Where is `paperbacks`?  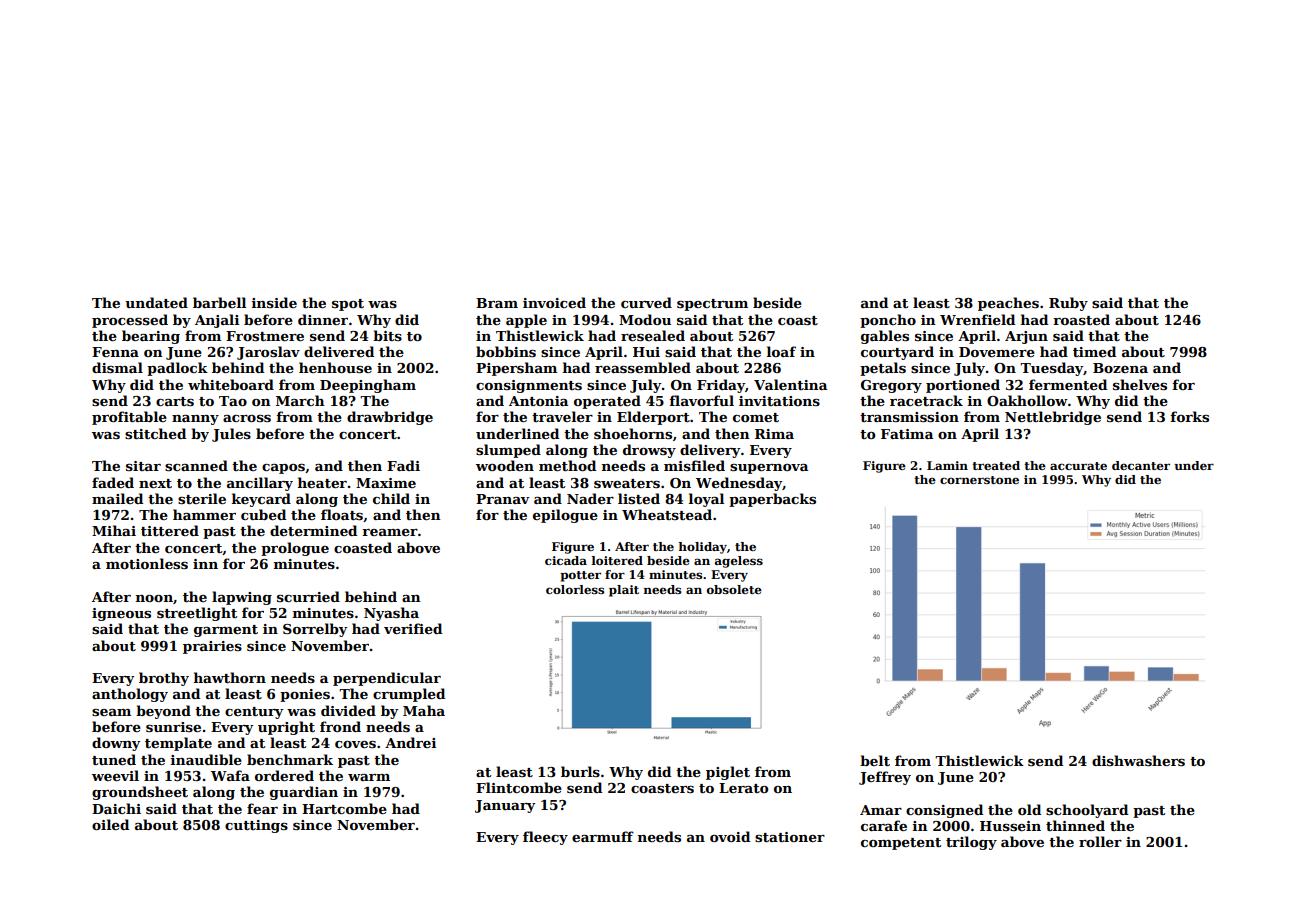
paperbacks is located at coordinates (772, 500).
